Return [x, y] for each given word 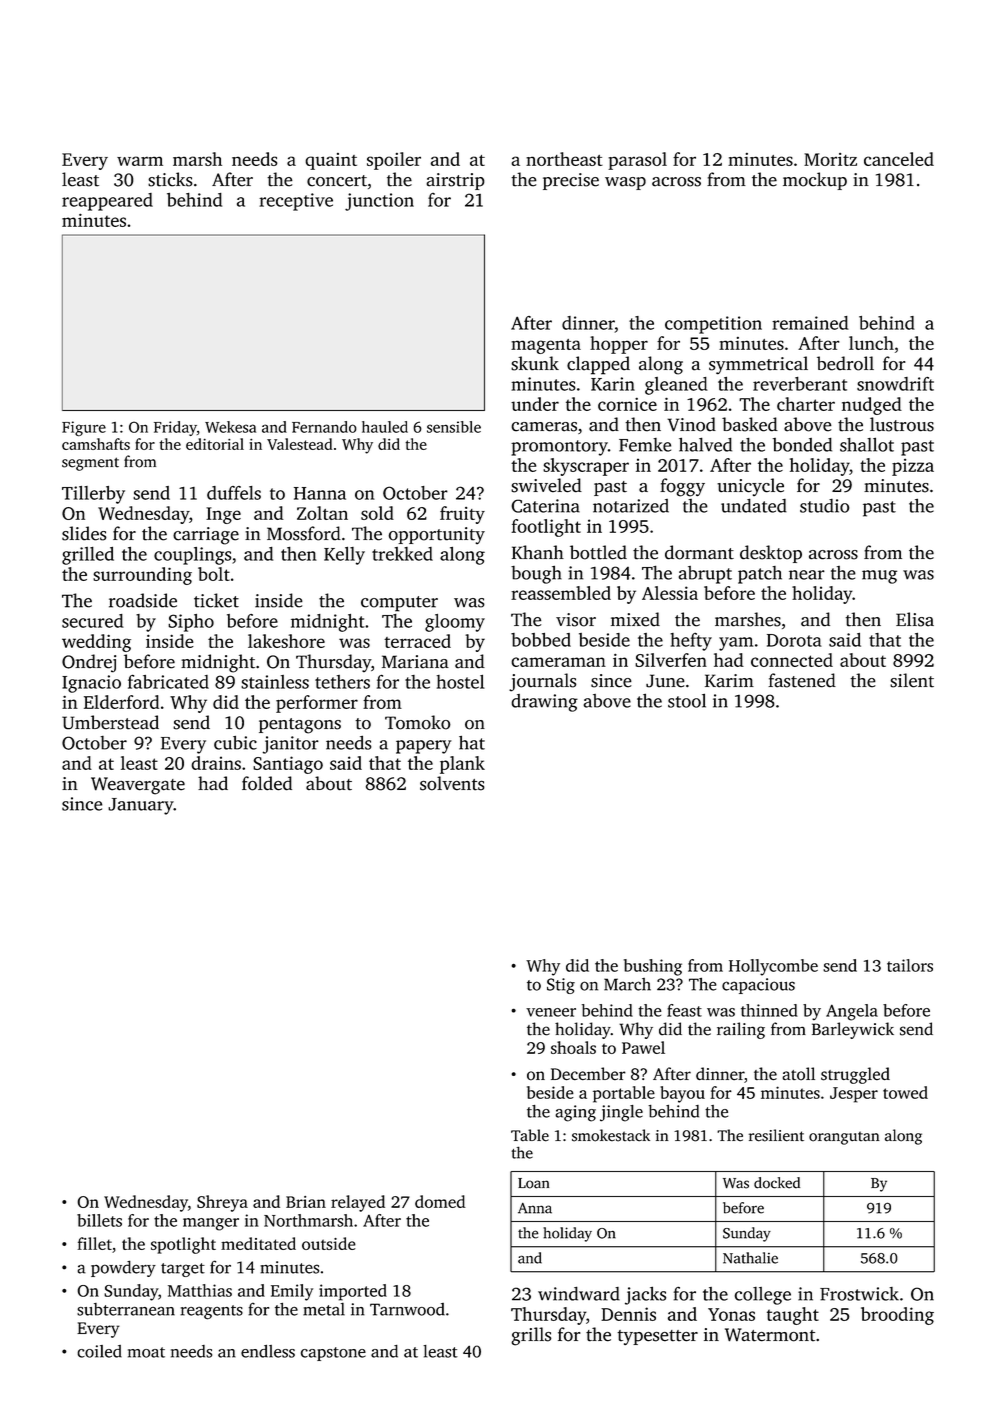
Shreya [222, 1203]
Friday [175, 428]
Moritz [830, 159]
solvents [452, 783]
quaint [331, 161]
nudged [872, 406]
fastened [802, 680]
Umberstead [110, 722]
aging [575, 1113]
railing [741, 1030]
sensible [454, 427]
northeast [564, 159]
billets [99, 1220]
